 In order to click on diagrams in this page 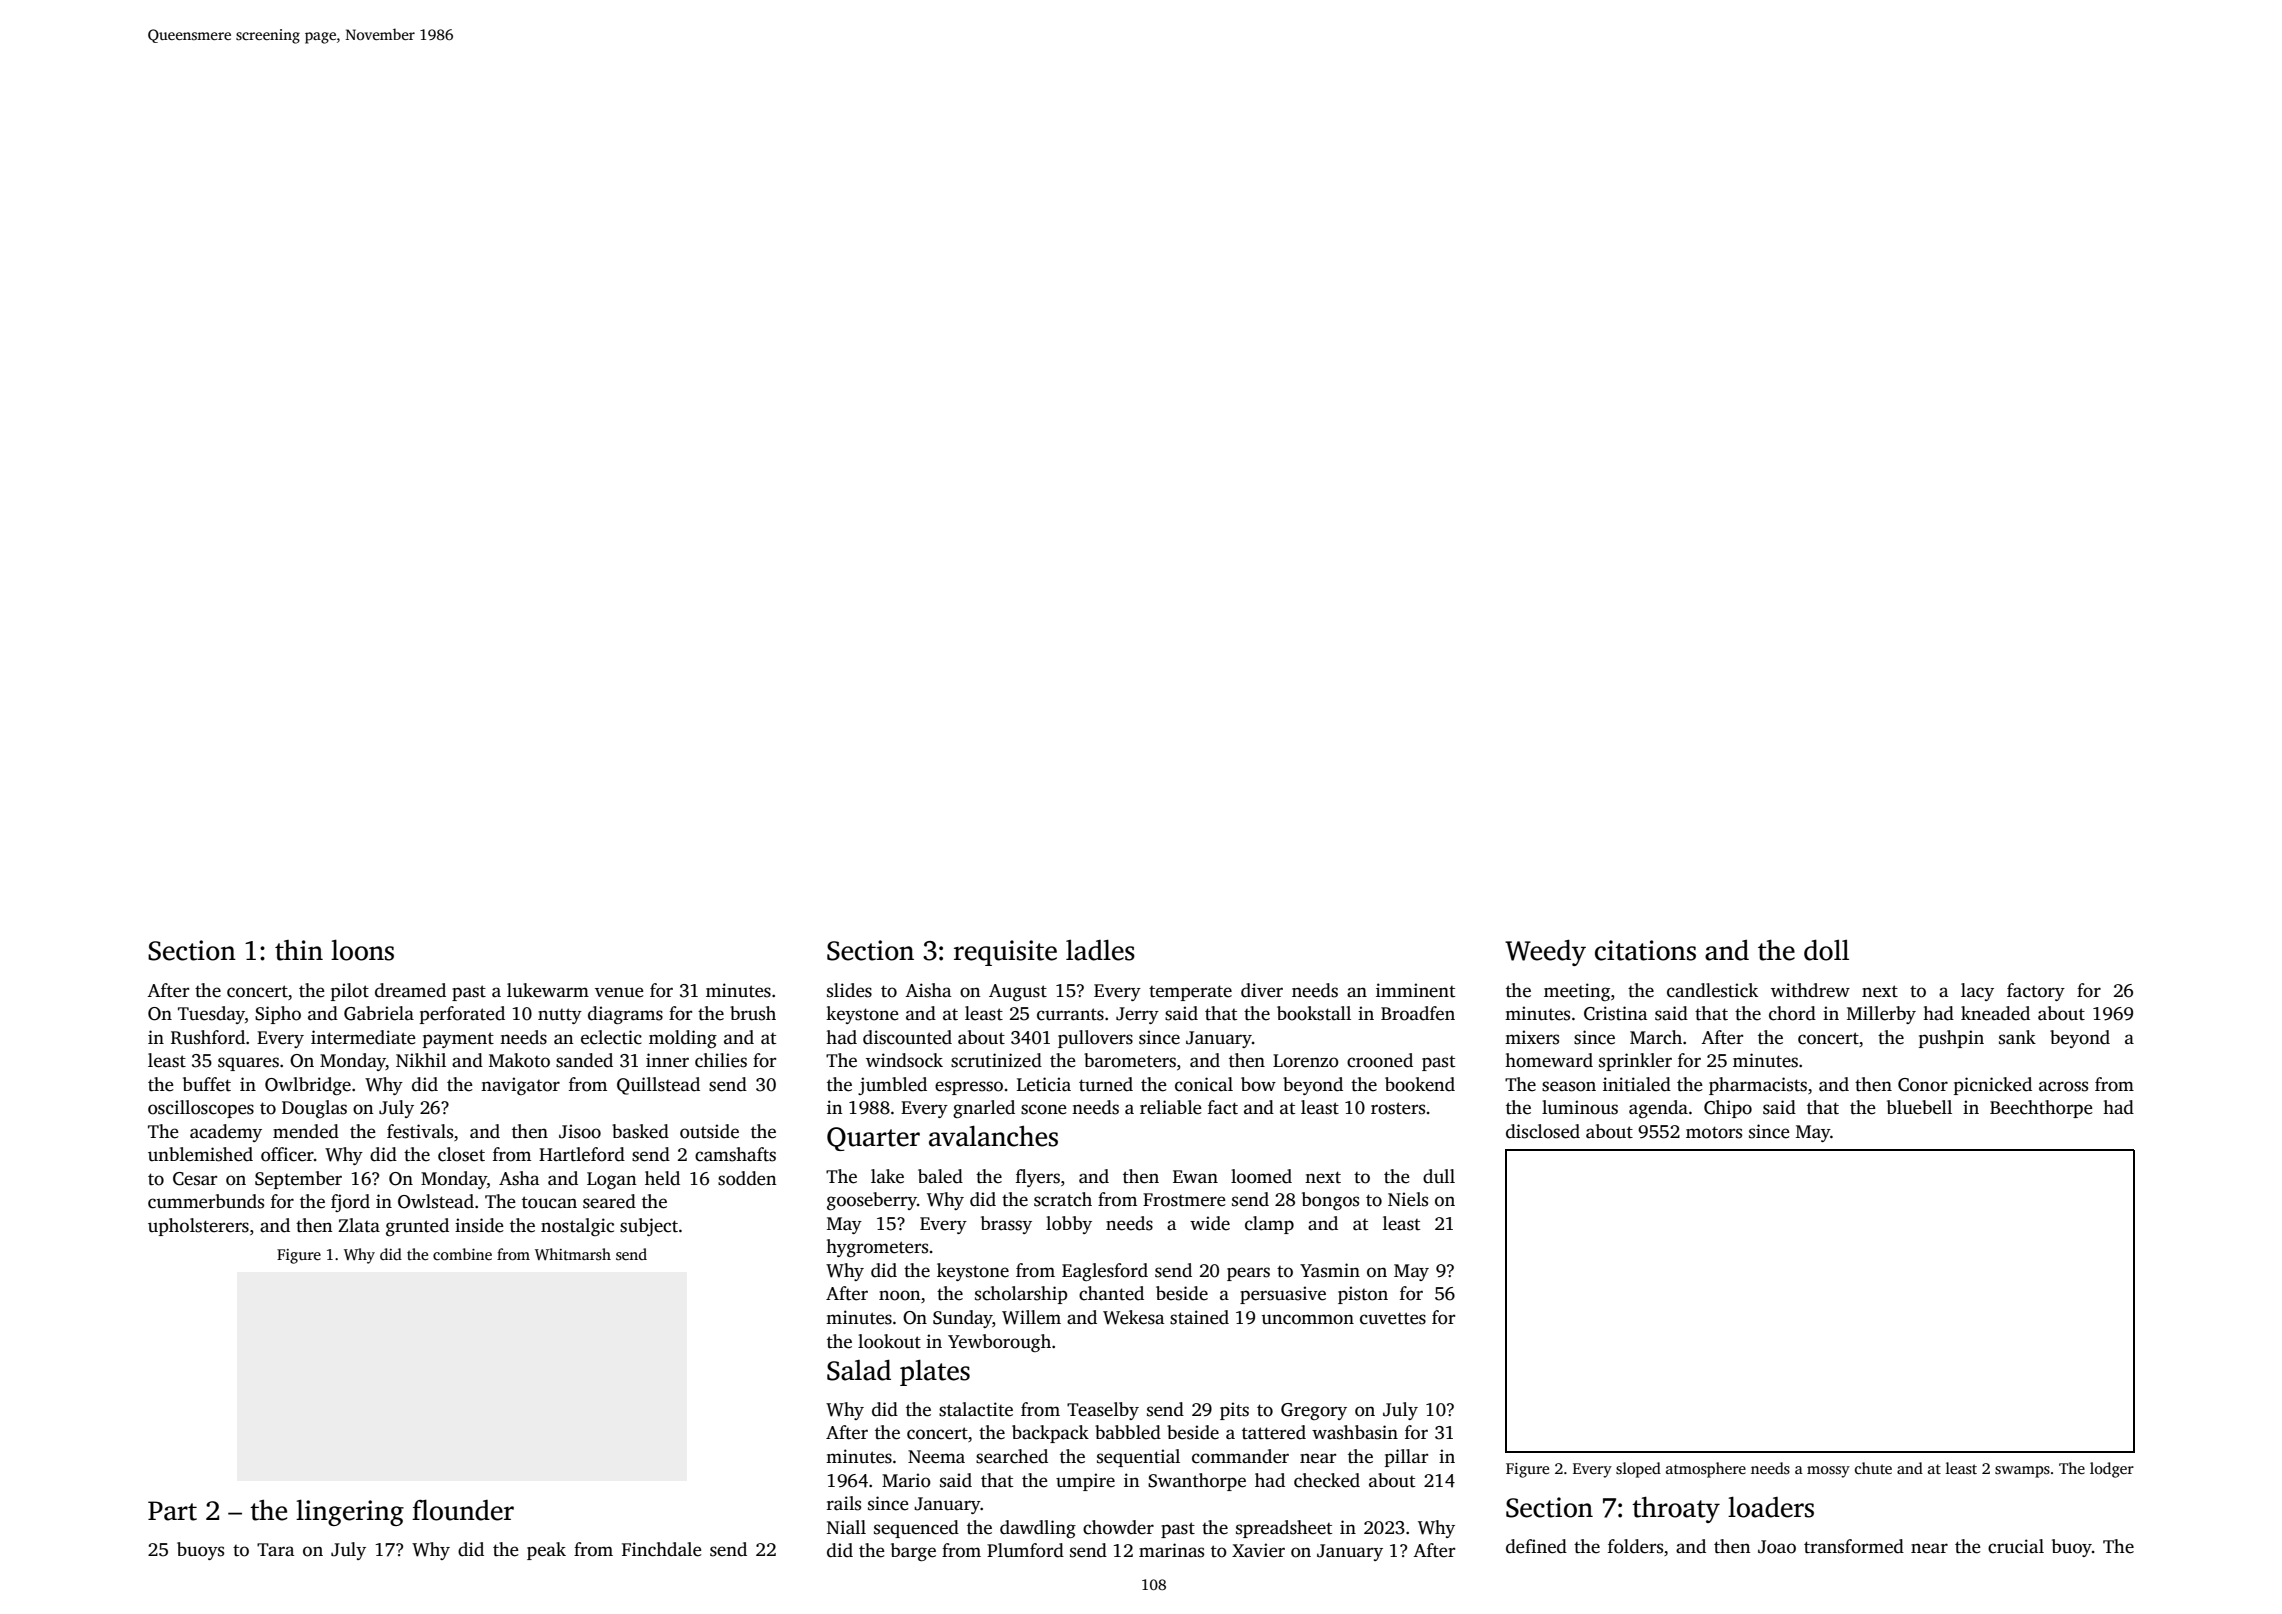, I will do `click(625, 1015)`.
